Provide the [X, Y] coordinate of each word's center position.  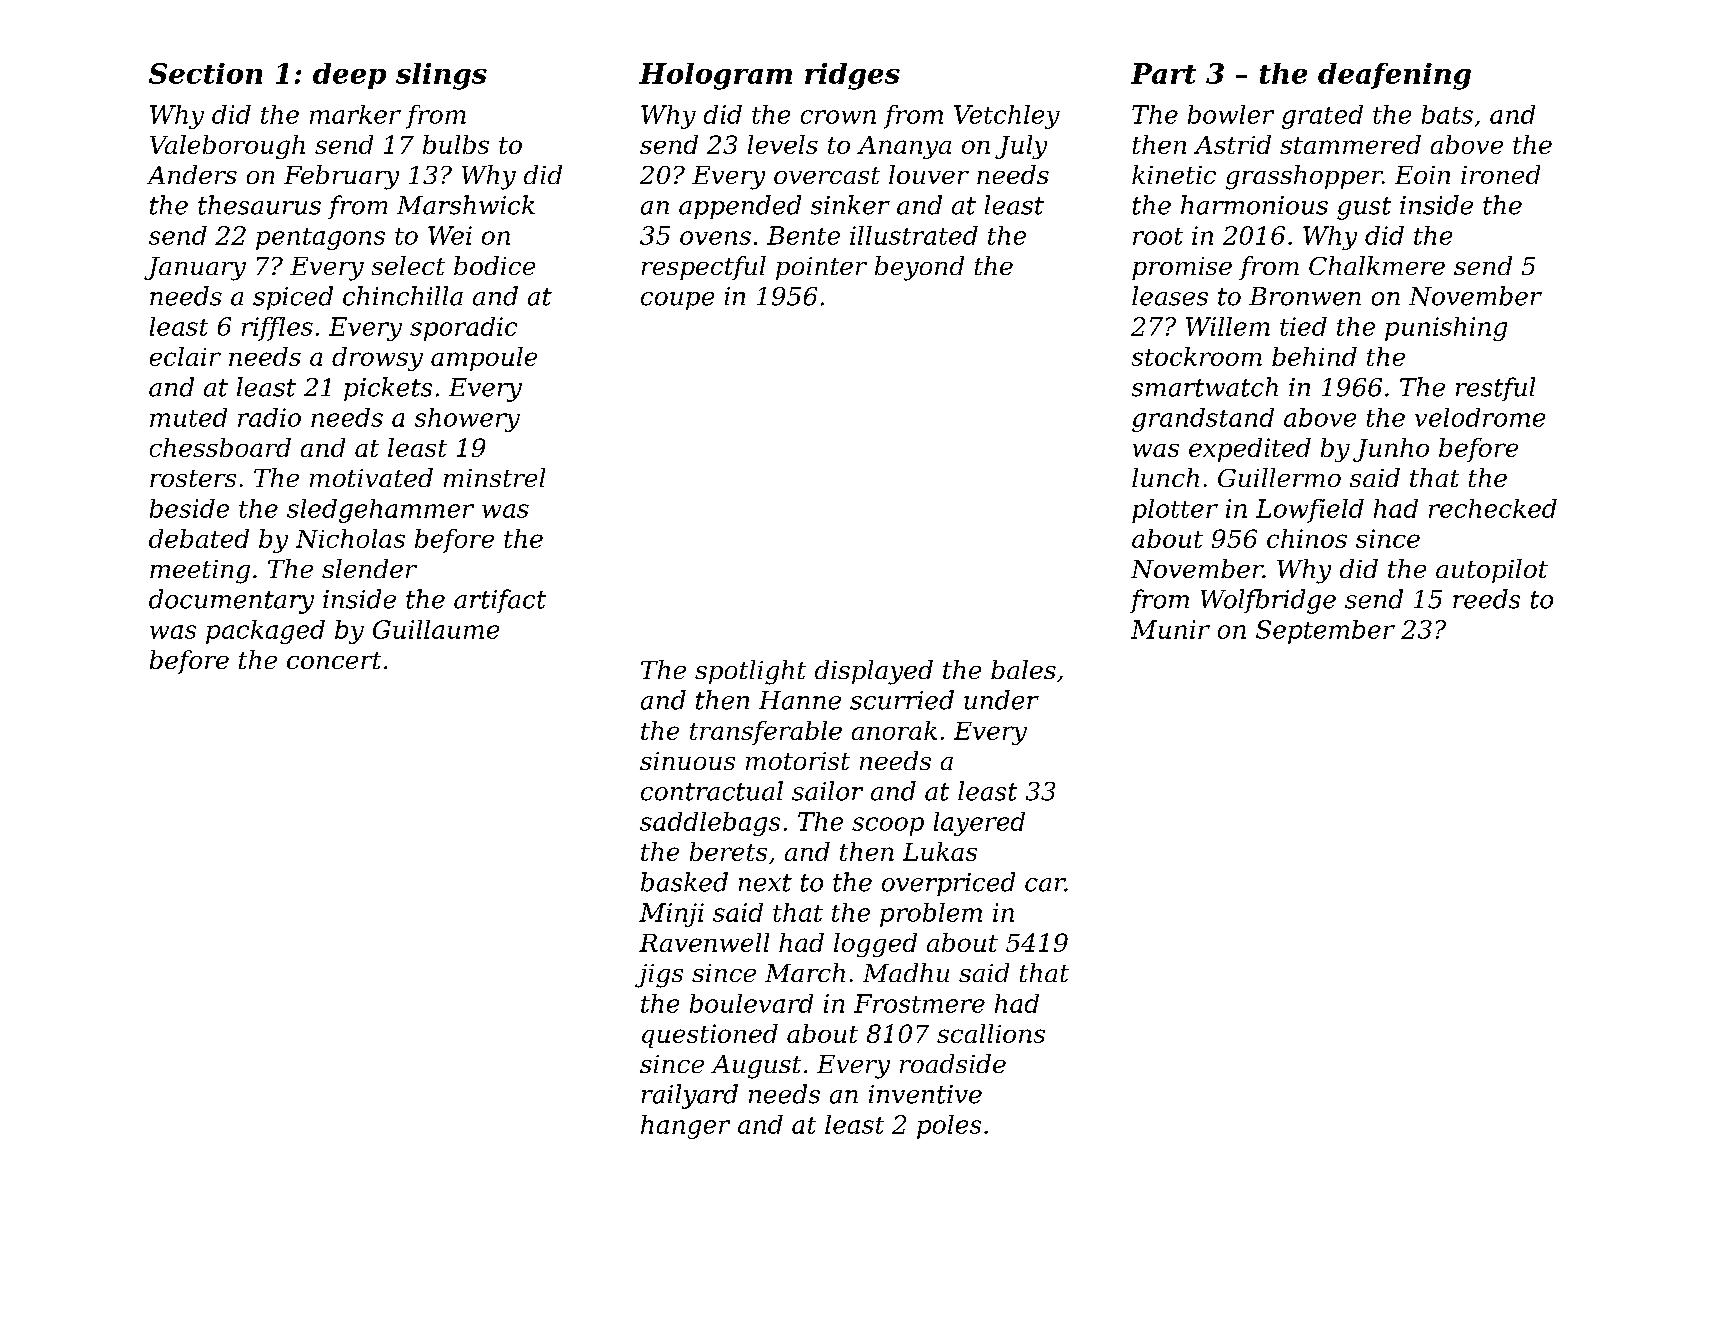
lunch [1165, 477]
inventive [925, 1094]
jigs [659, 976]
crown [838, 117]
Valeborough [227, 147]
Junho [1391, 450]
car [1045, 885]
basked [684, 882]
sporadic [463, 329]
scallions [991, 1033]
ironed [1500, 174]
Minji [671, 915]
